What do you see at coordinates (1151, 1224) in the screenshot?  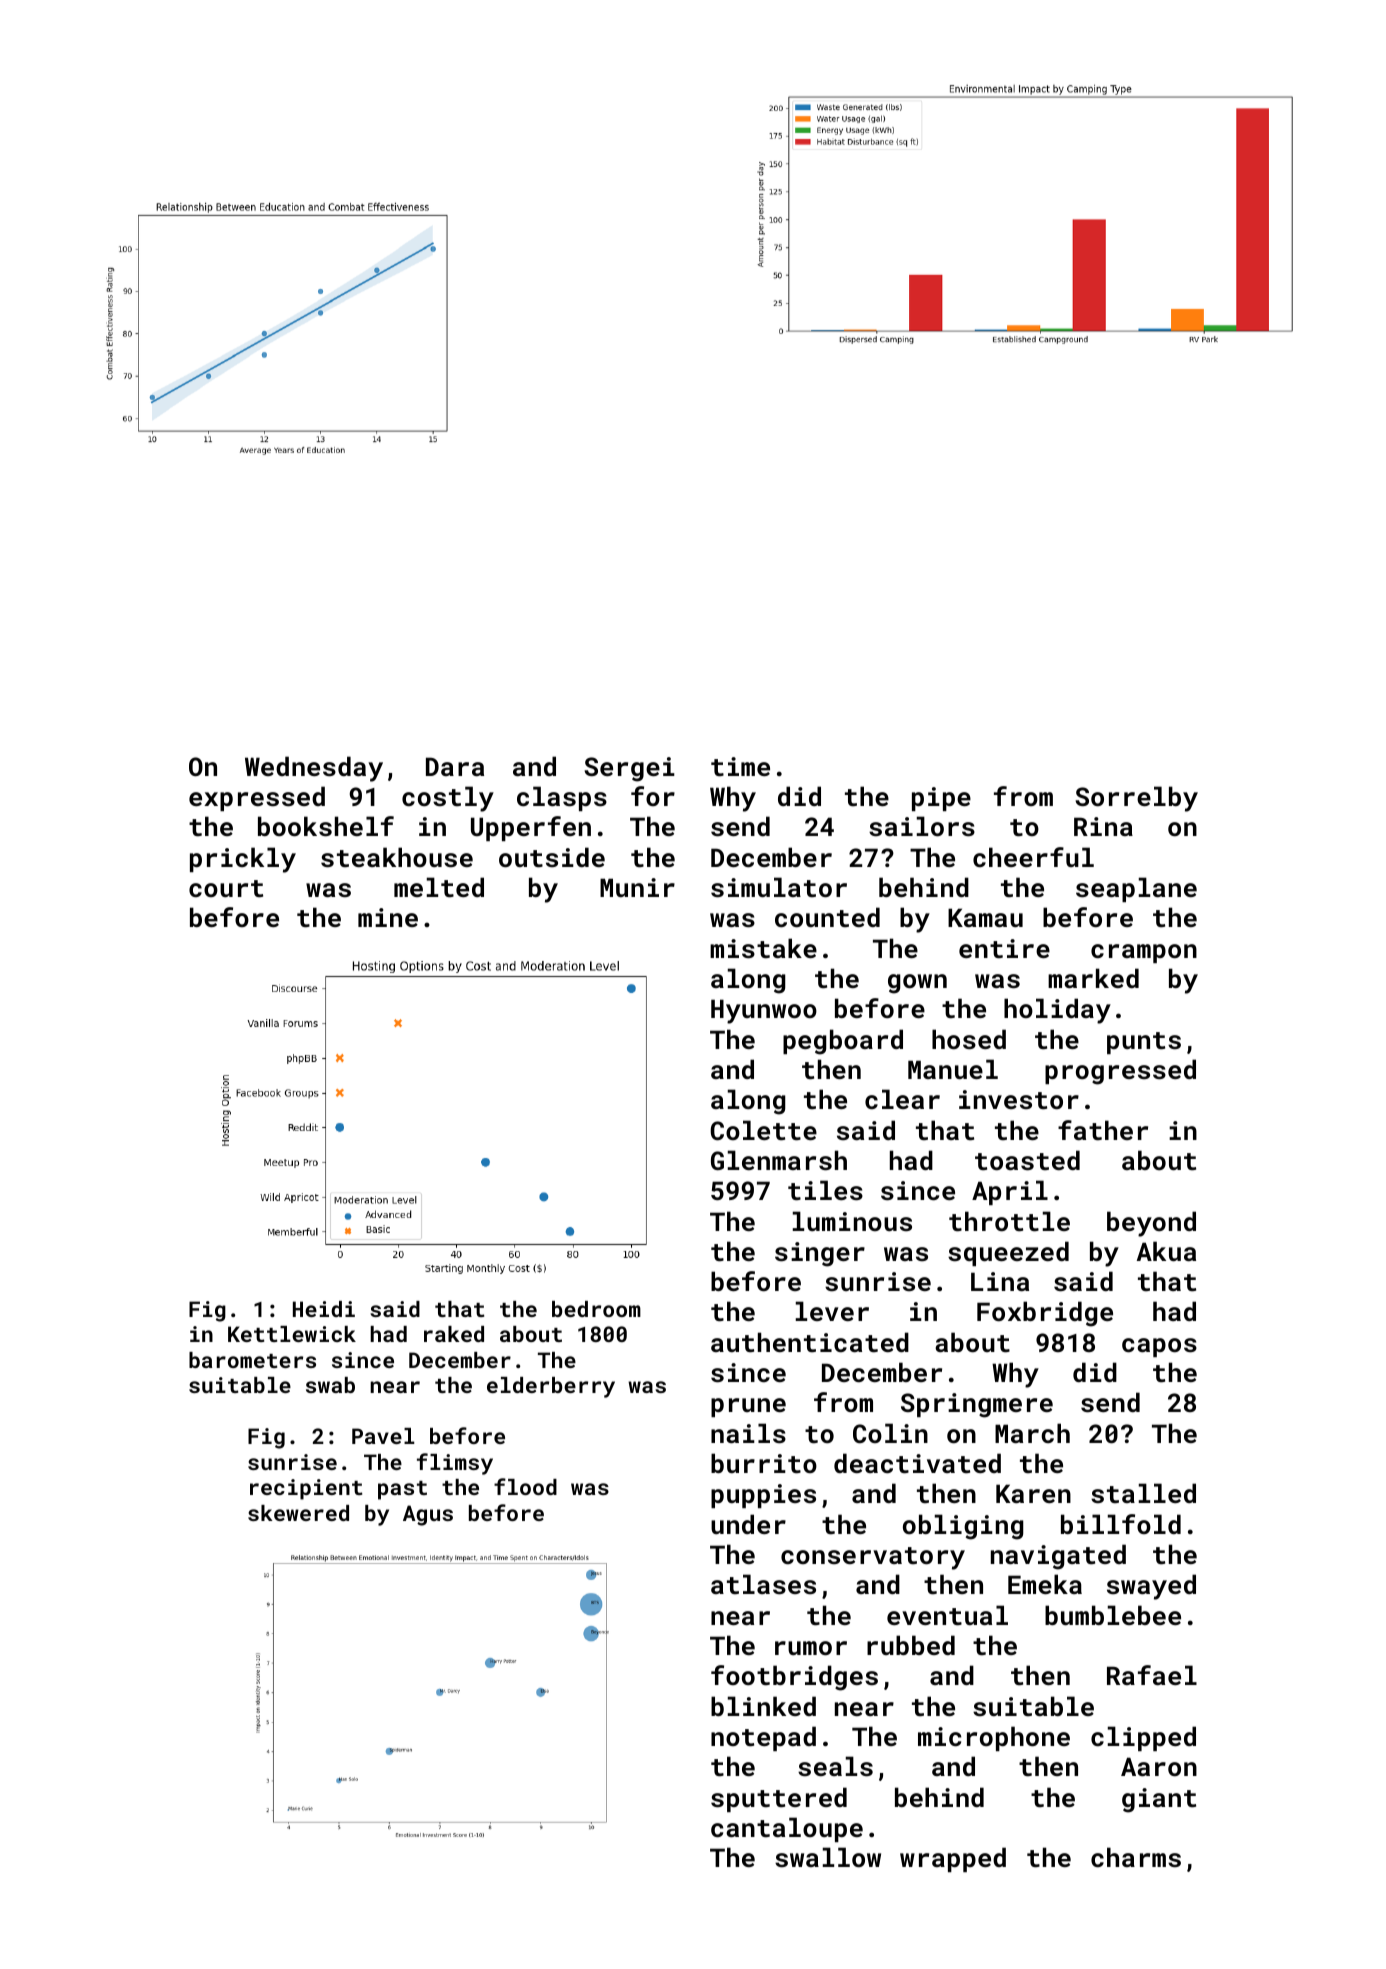 I see `beyond` at bounding box center [1151, 1224].
